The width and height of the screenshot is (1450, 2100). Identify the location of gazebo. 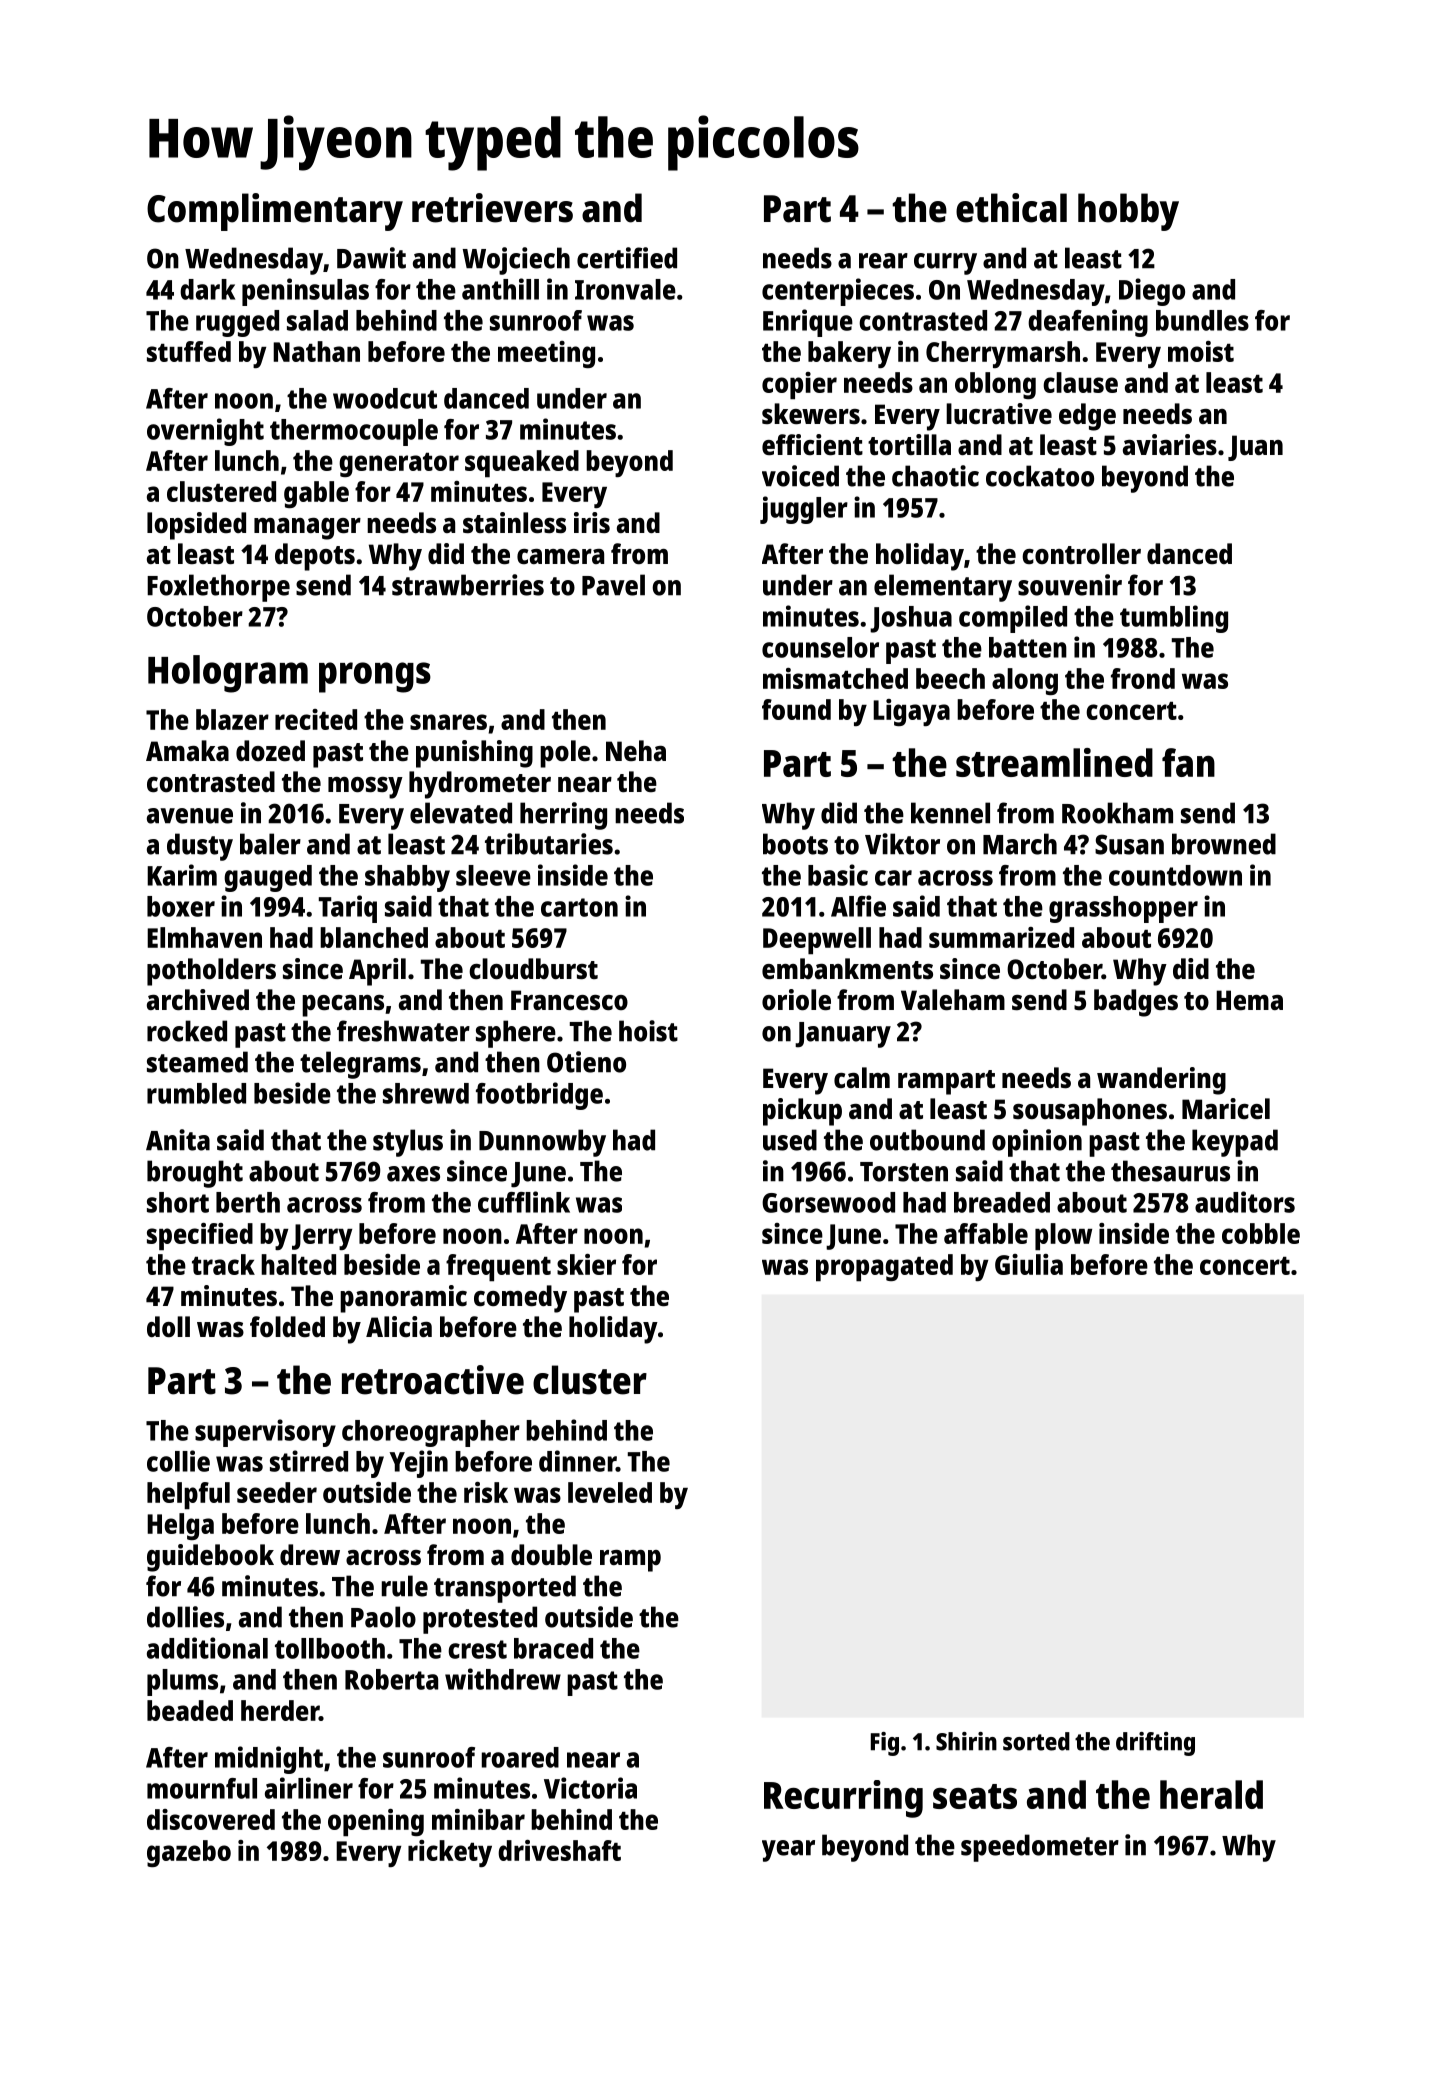
(189, 1853).
